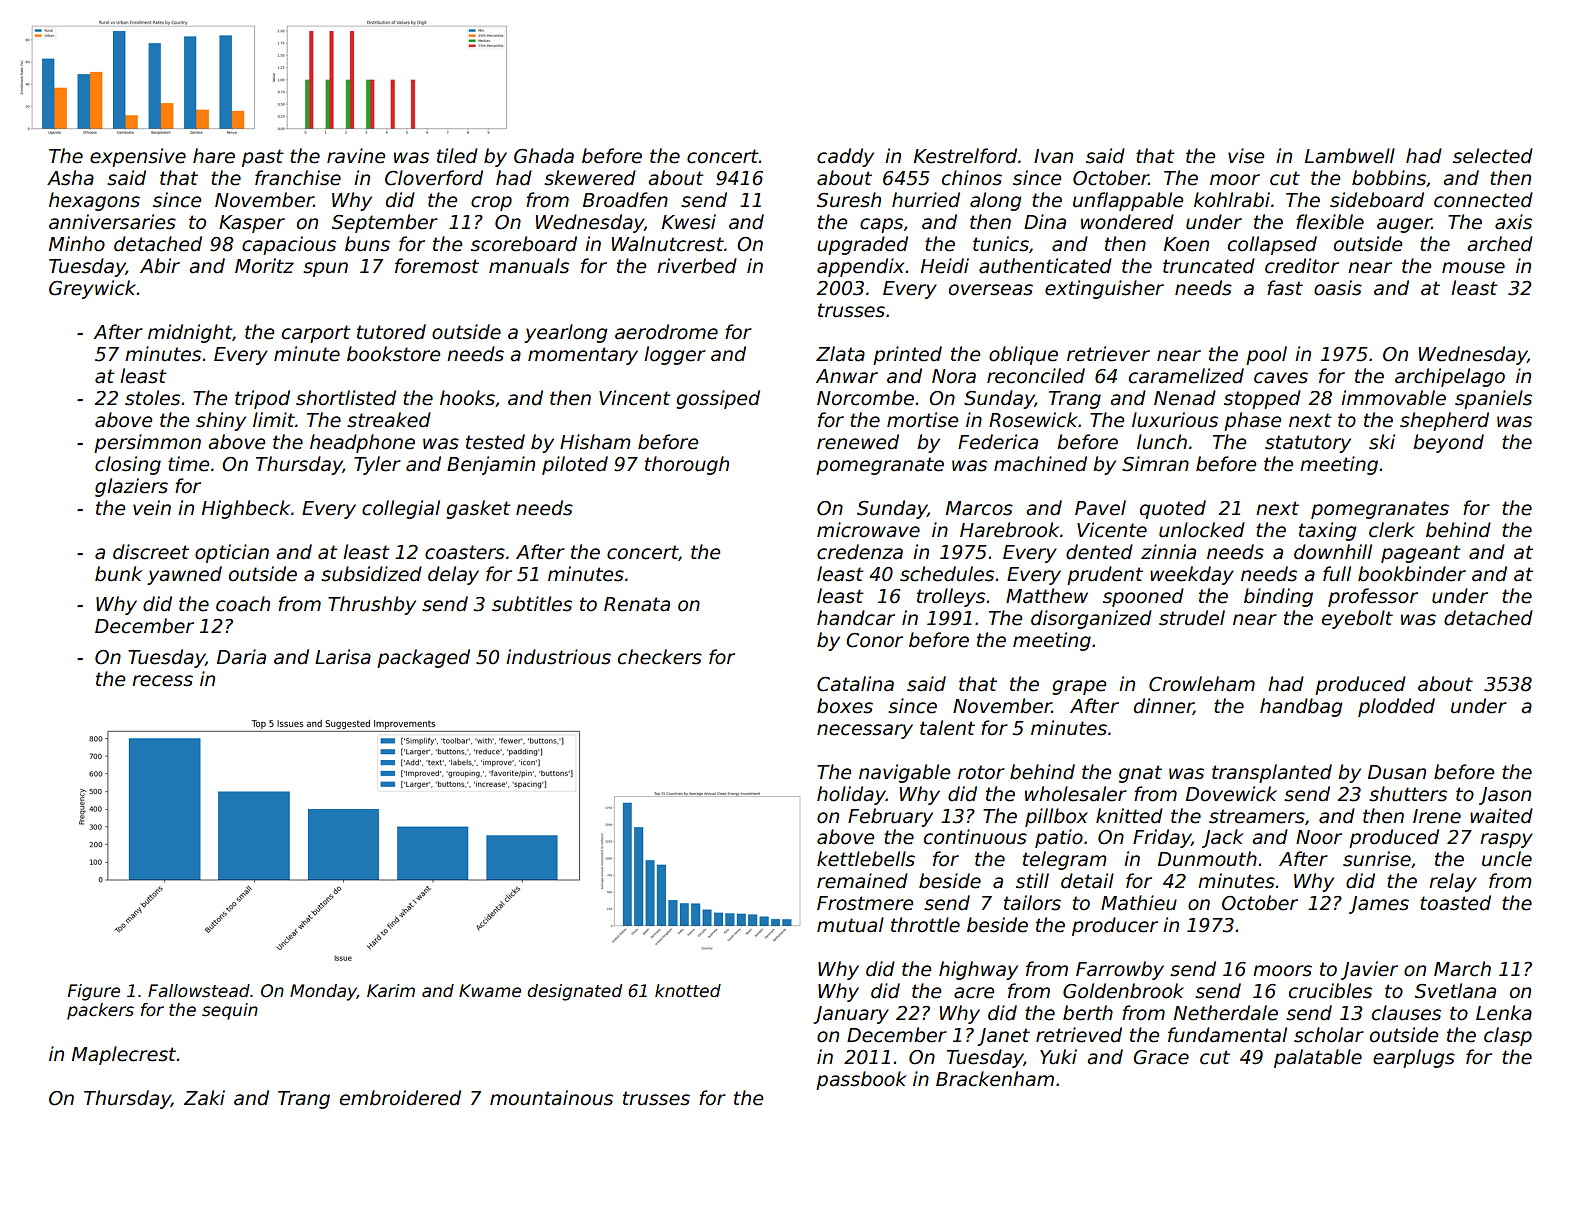 The height and width of the screenshot is (1221, 1581). I want to click on holiday, so click(851, 795).
